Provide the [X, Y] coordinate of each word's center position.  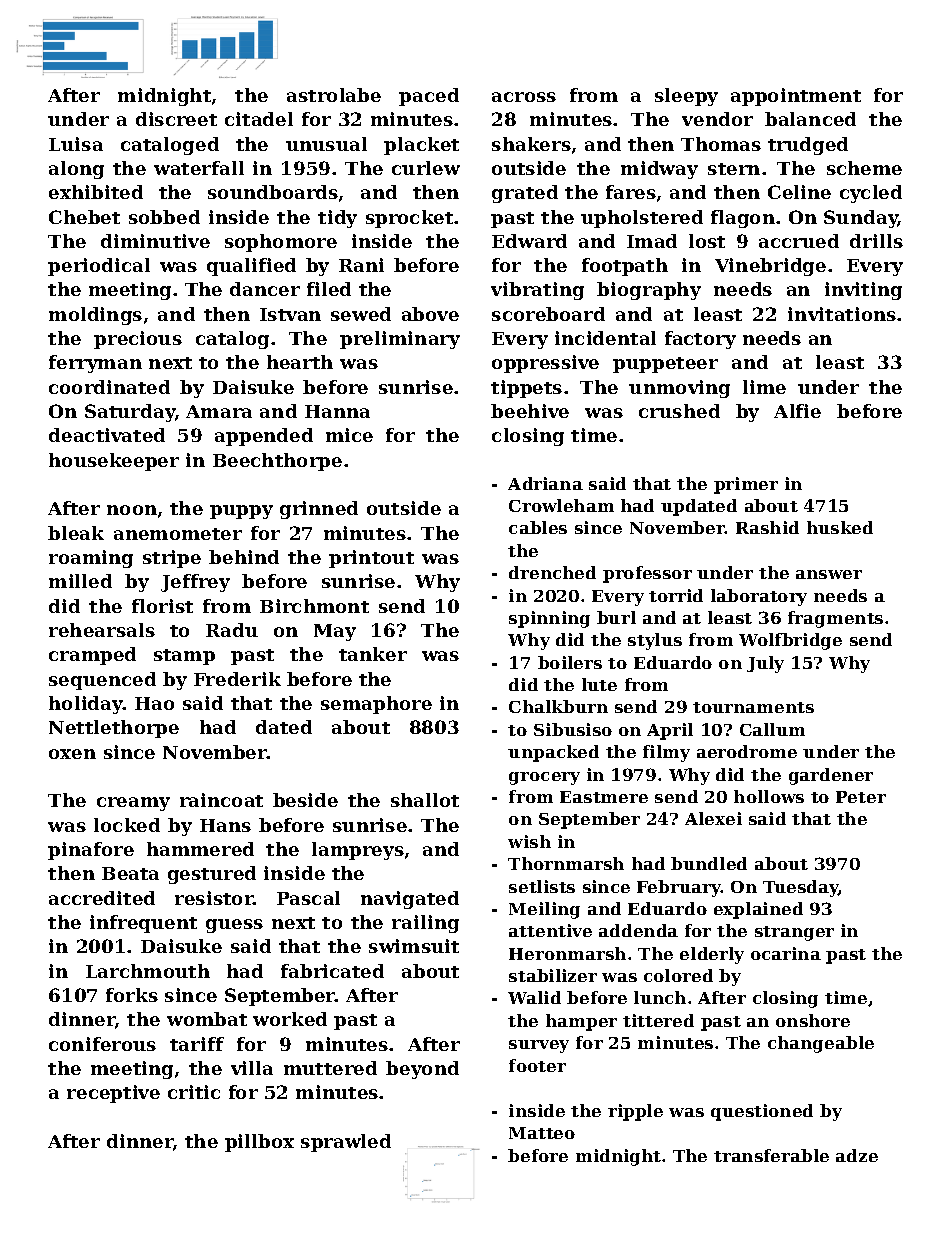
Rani [361, 265]
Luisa [76, 144]
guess [234, 926]
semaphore [376, 705]
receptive [113, 1094]
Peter [861, 797]
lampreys [358, 851]
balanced [810, 119]
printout [371, 559]
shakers [531, 144]
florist [162, 606]
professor [647, 574]
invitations [842, 314]
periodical [99, 267]
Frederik [237, 679]
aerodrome [747, 751]
